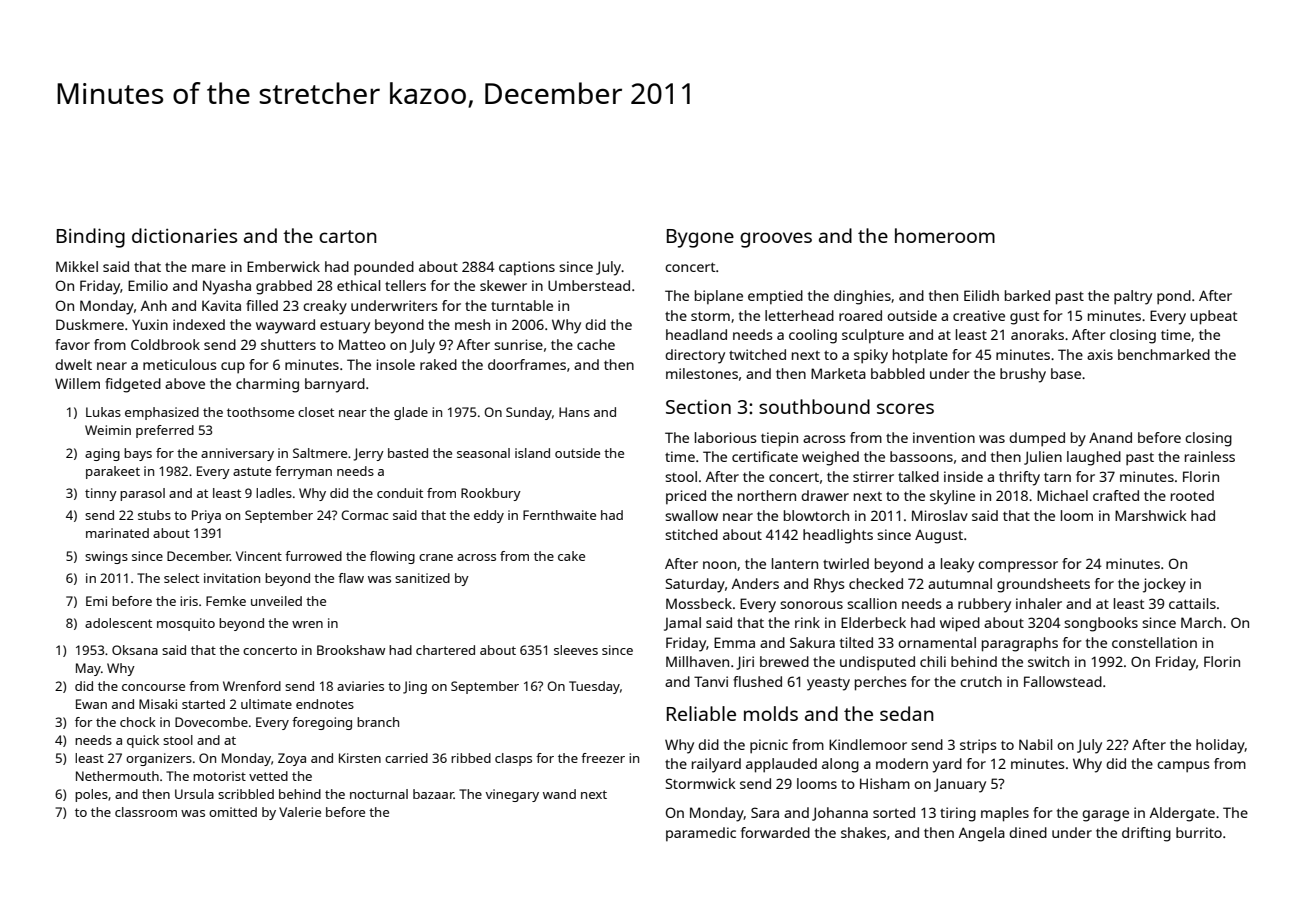  Describe the element at coordinates (117, 533) in the screenshot. I see `marinated` at that location.
